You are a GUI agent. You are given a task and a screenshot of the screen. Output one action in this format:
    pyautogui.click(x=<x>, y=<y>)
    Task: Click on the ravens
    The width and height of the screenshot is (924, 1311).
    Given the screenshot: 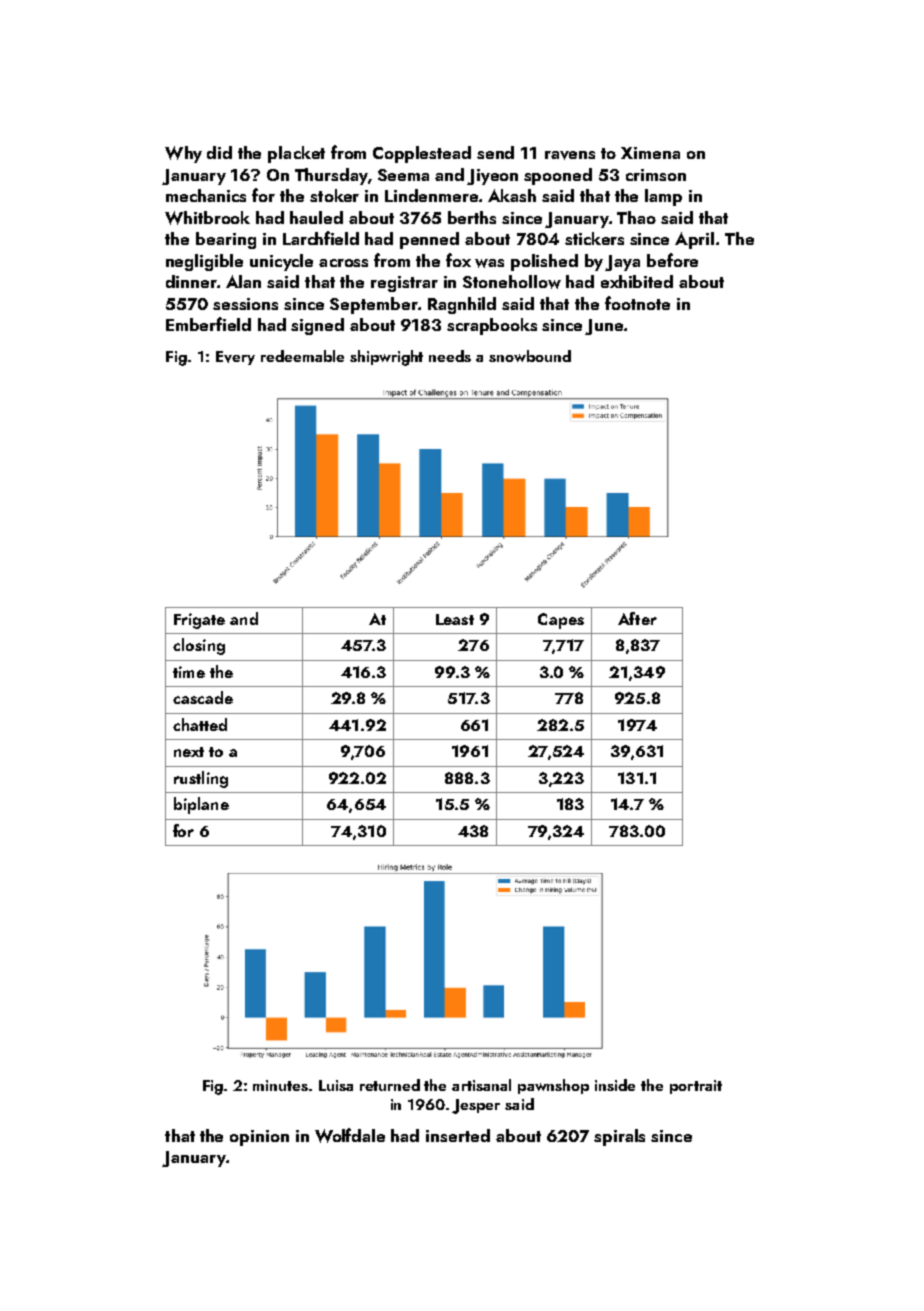 What is the action you would take?
    pyautogui.click(x=570, y=155)
